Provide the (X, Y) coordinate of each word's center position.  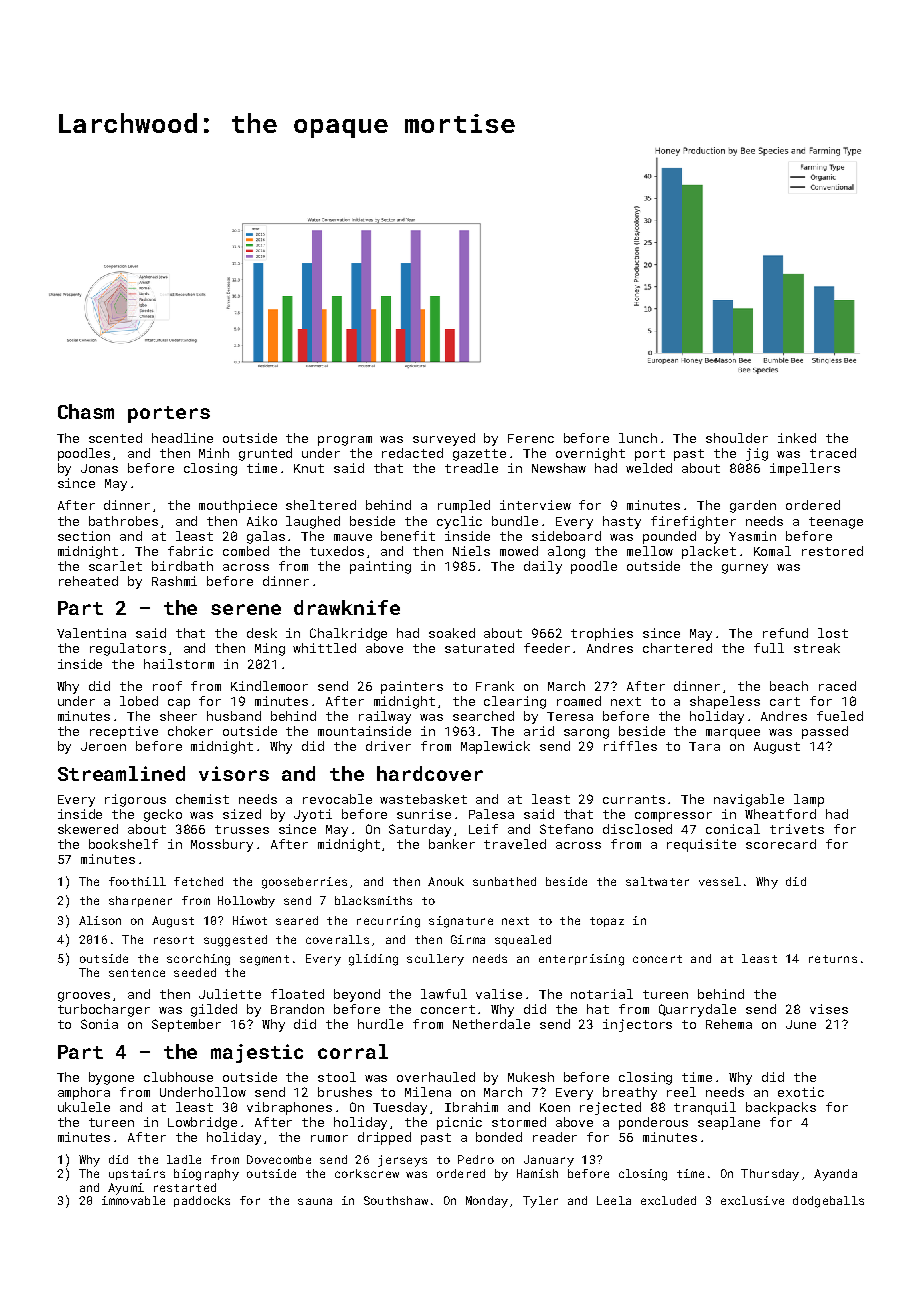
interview (535, 505)
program (345, 441)
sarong (586, 734)
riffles (630, 746)
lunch (638, 438)
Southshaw (396, 1200)
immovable (133, 1200)
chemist (202, 799)
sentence (137, 973)
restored (832, 551)
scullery (435, 960)
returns (833, 959)
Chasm (86, 411)
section (84, 536)
